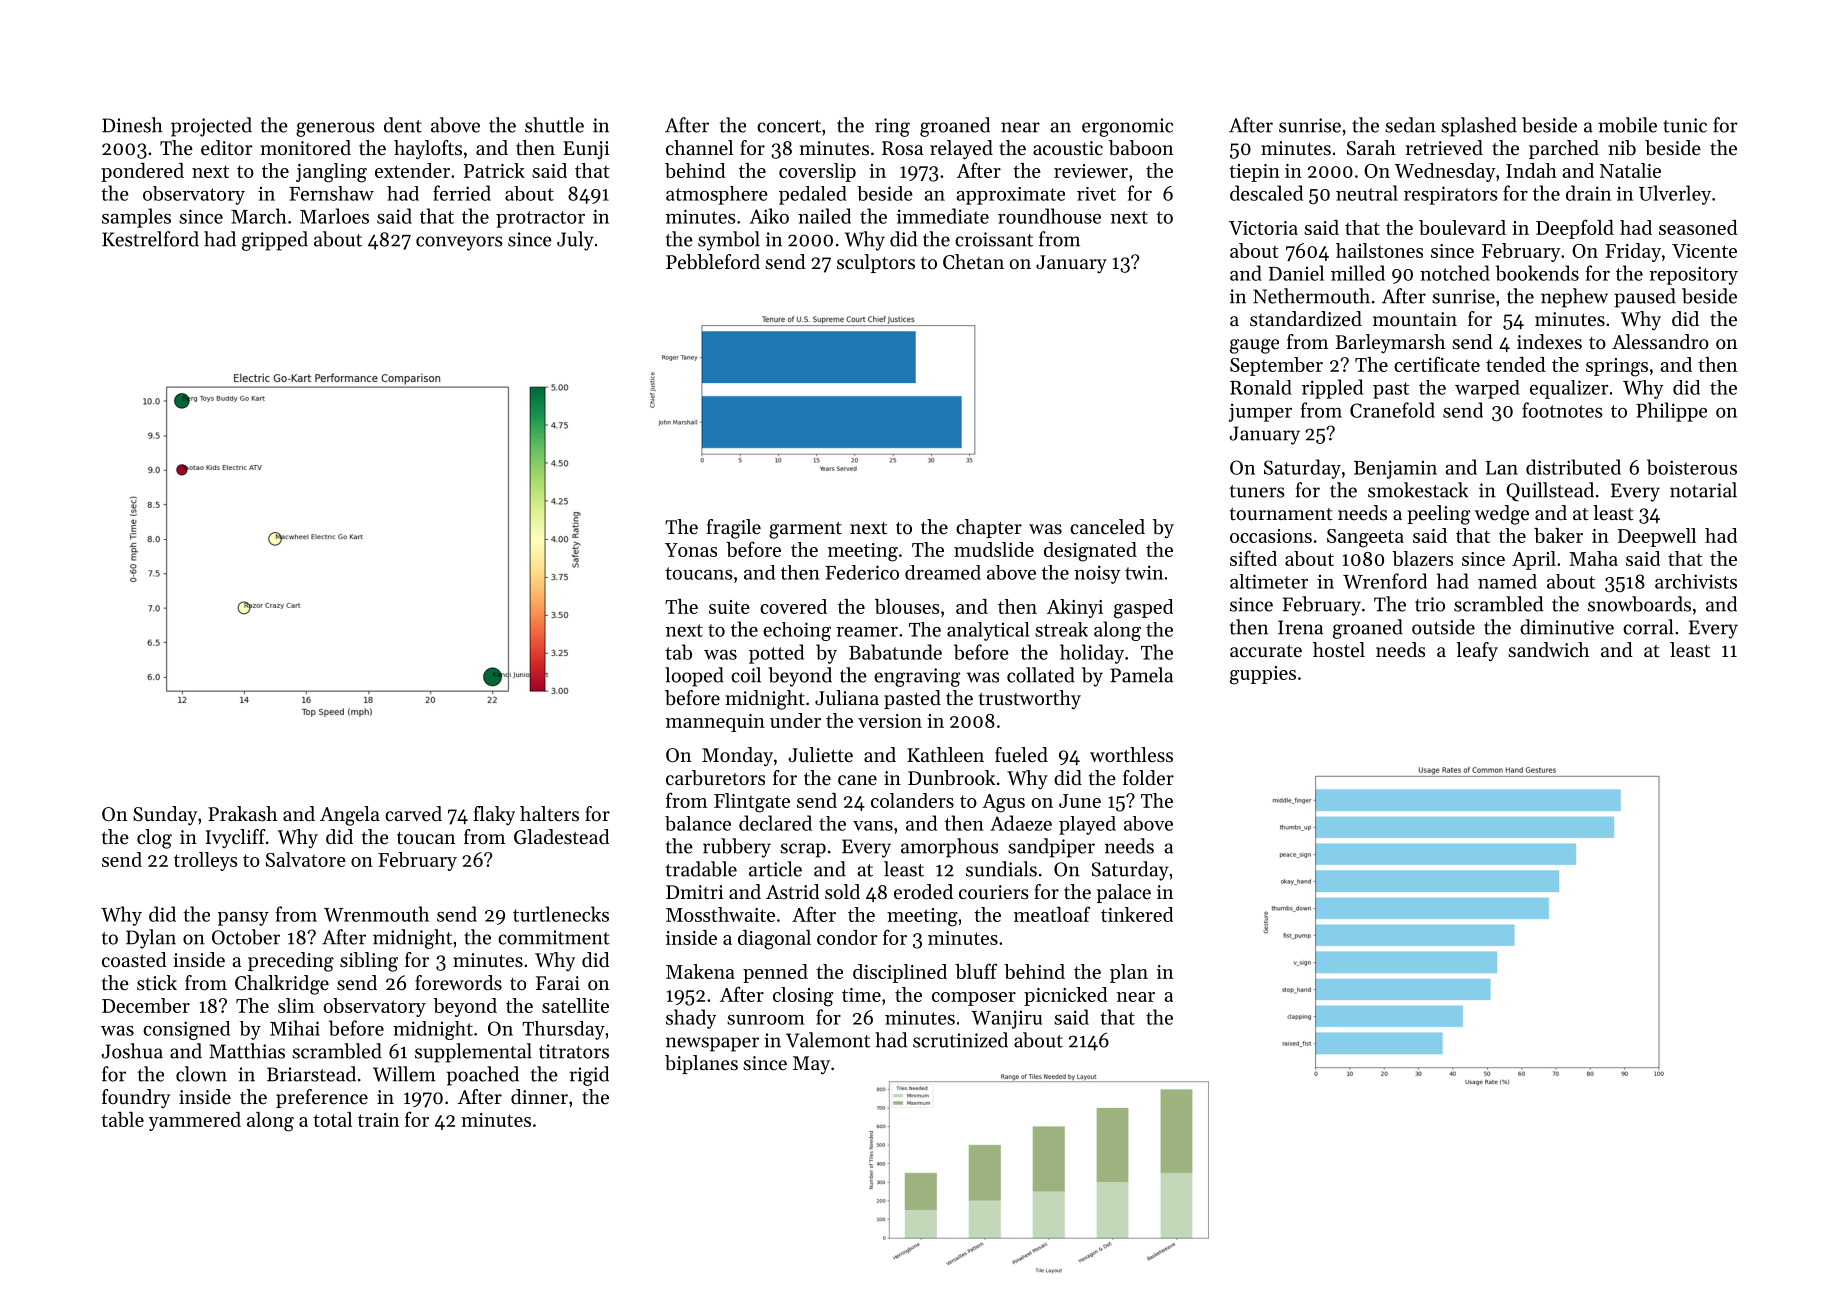 Image resolution: width=1839 pixels, height=1301 pixels. I want to click on trustworthy, so click(1030, 700).
